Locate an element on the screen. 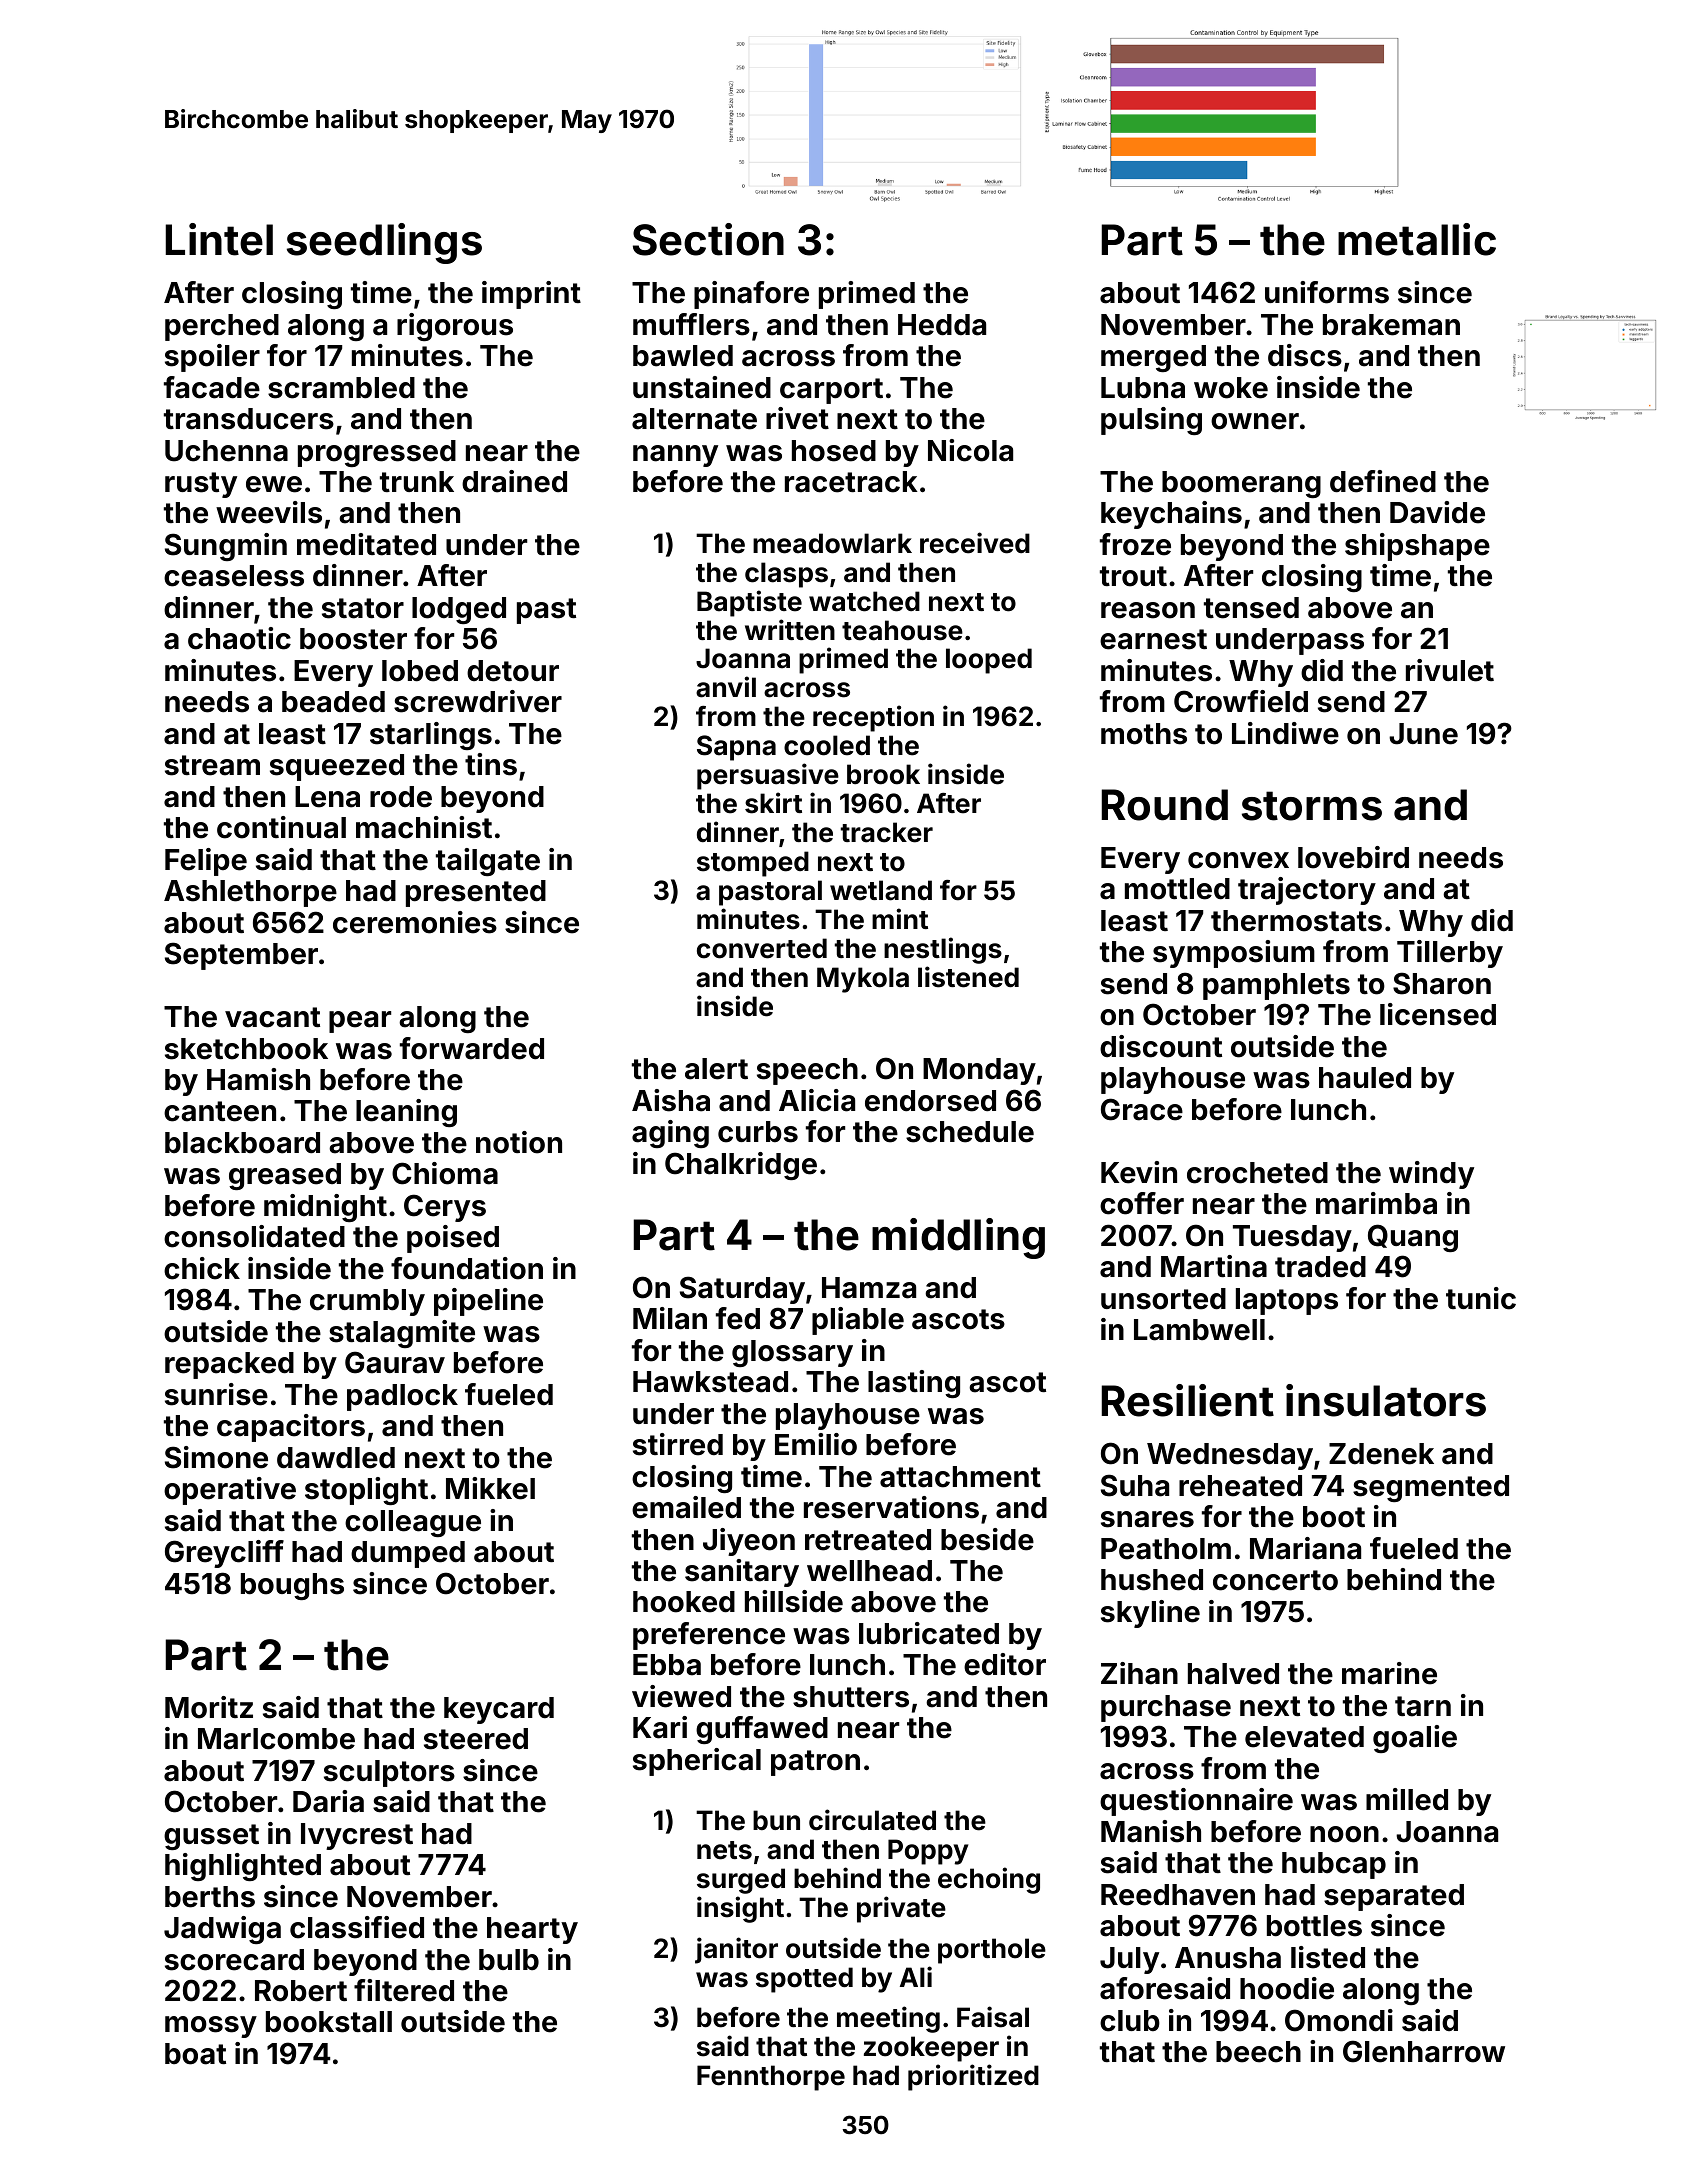  Round is located at coordinates (1164, 805).
